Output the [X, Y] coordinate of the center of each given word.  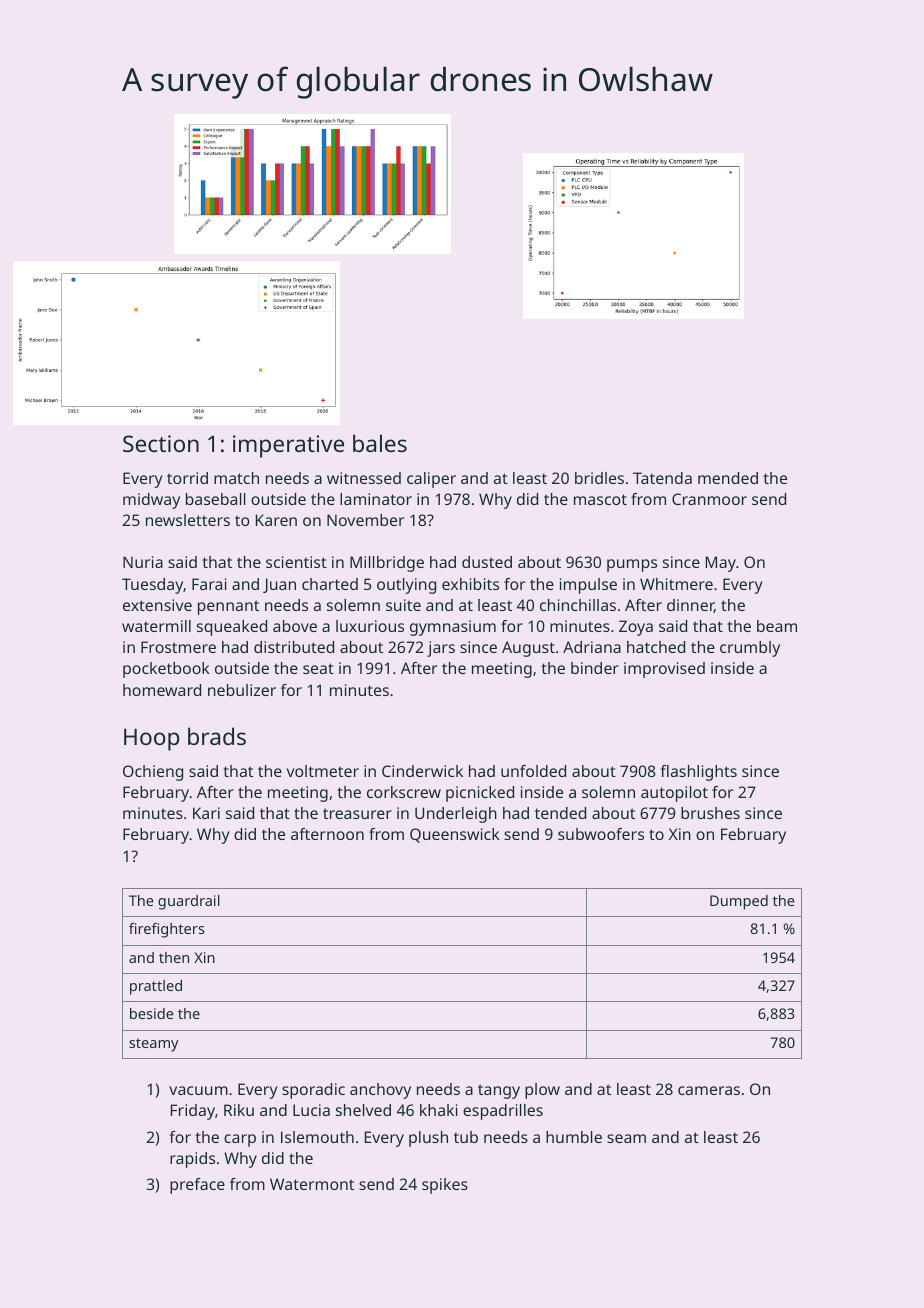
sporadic [313, 1091]
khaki [439, 1110]
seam [626, 1138]
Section [161, 443]
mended [728, 478]
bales [380, 443]
